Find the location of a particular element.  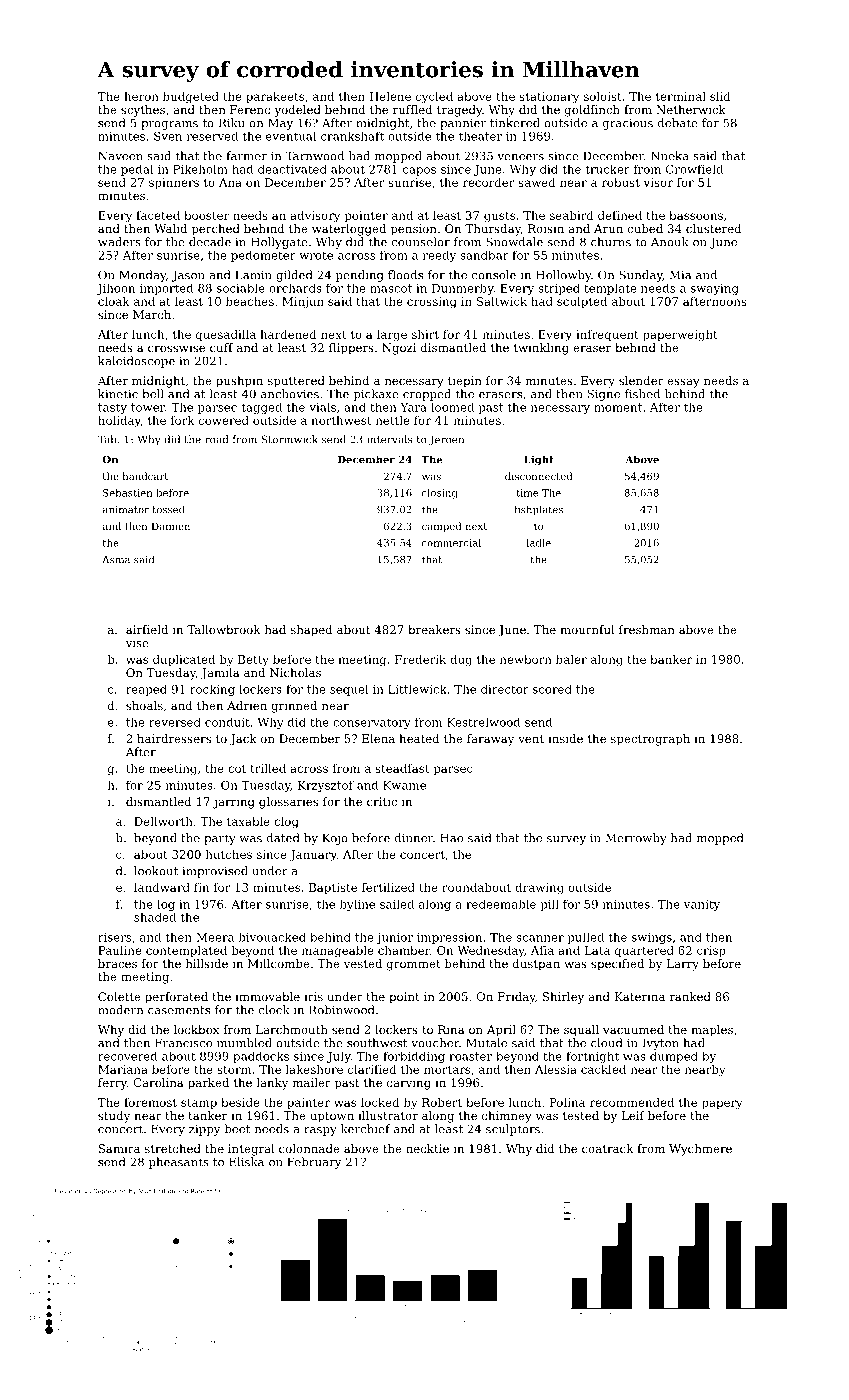

mumbled is located at coordinates (244, 1043).
